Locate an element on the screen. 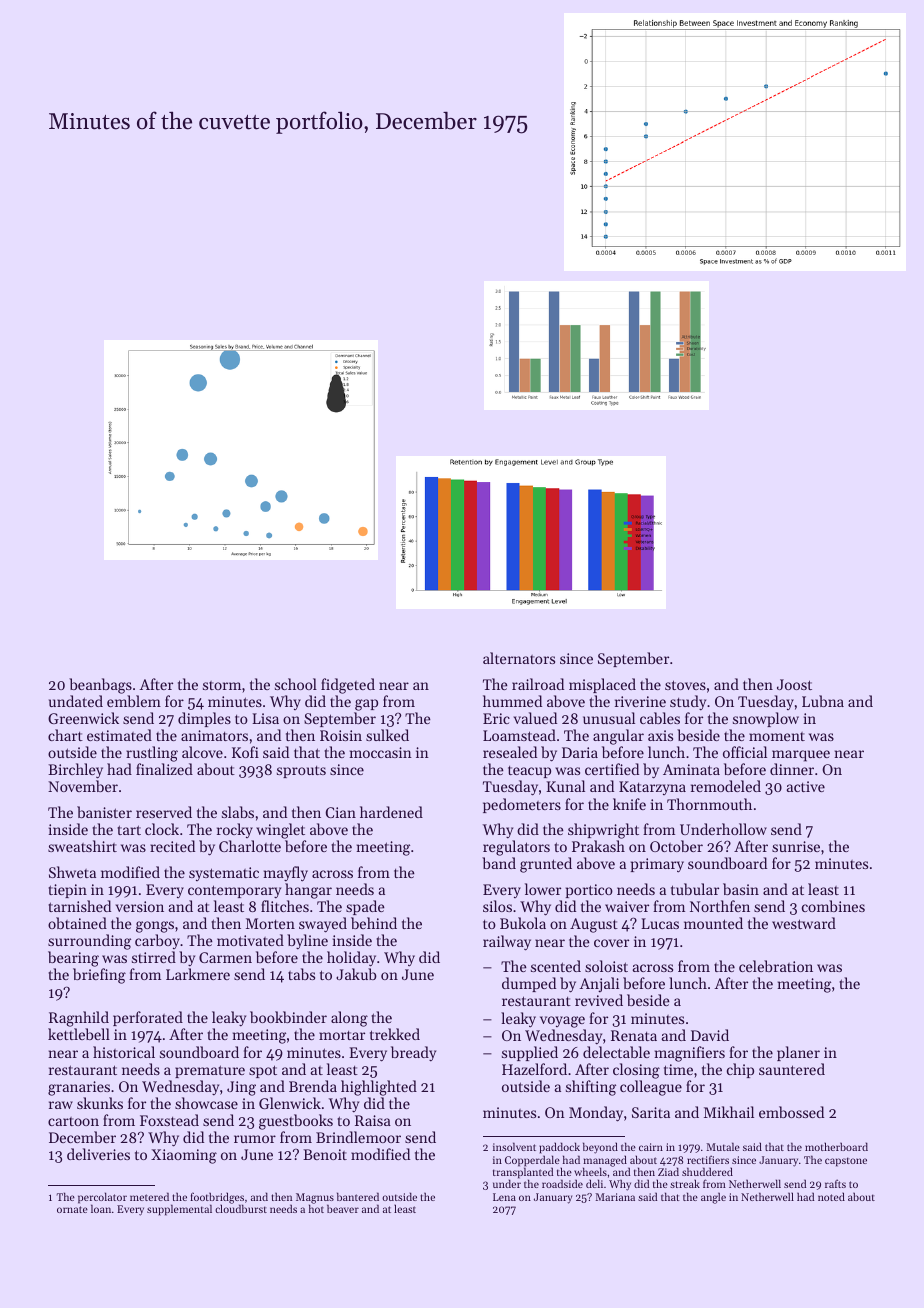  closing is located at coordinates (636, 1071).
